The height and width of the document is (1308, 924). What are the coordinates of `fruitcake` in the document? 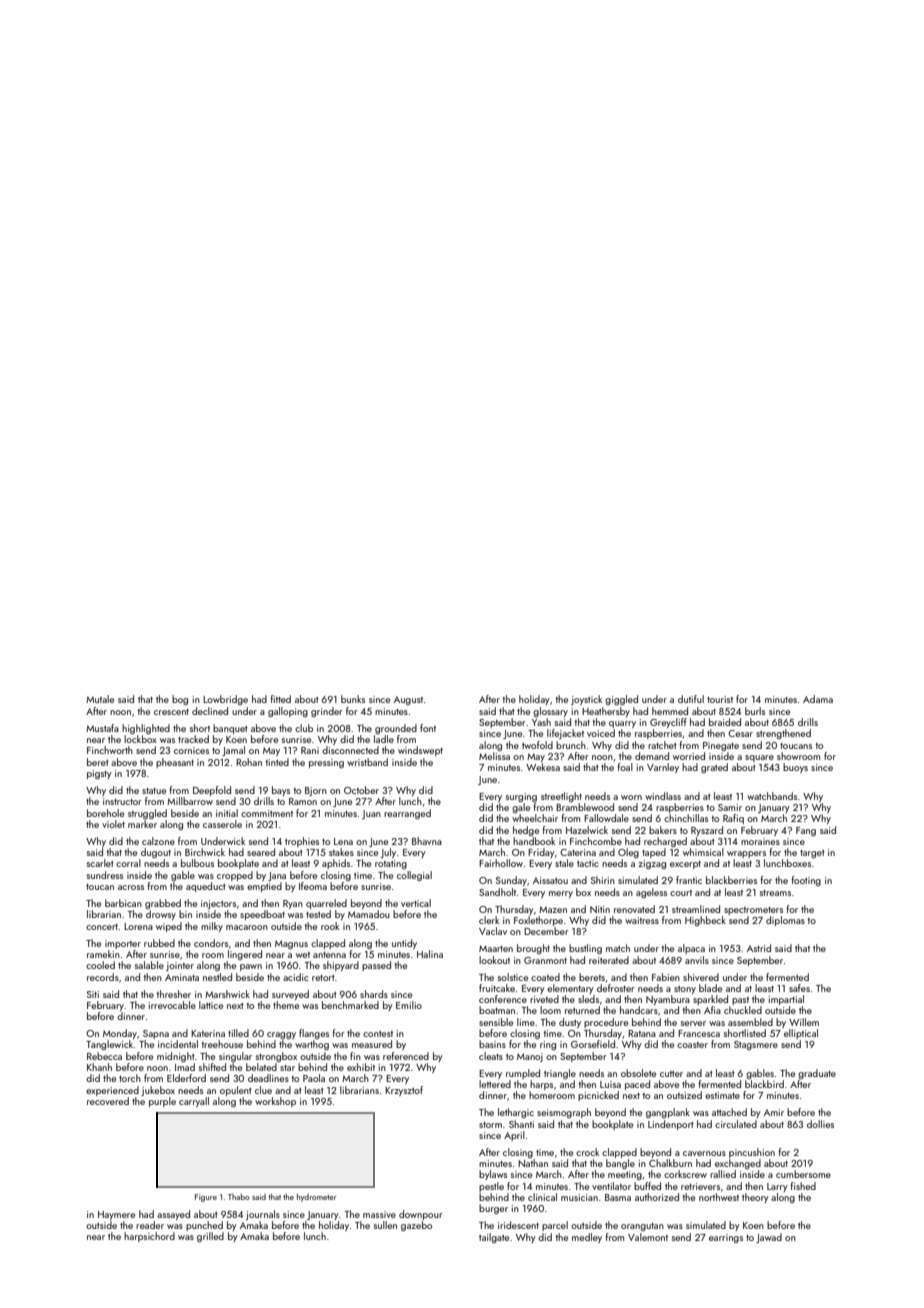 It's located at (497, 988).
